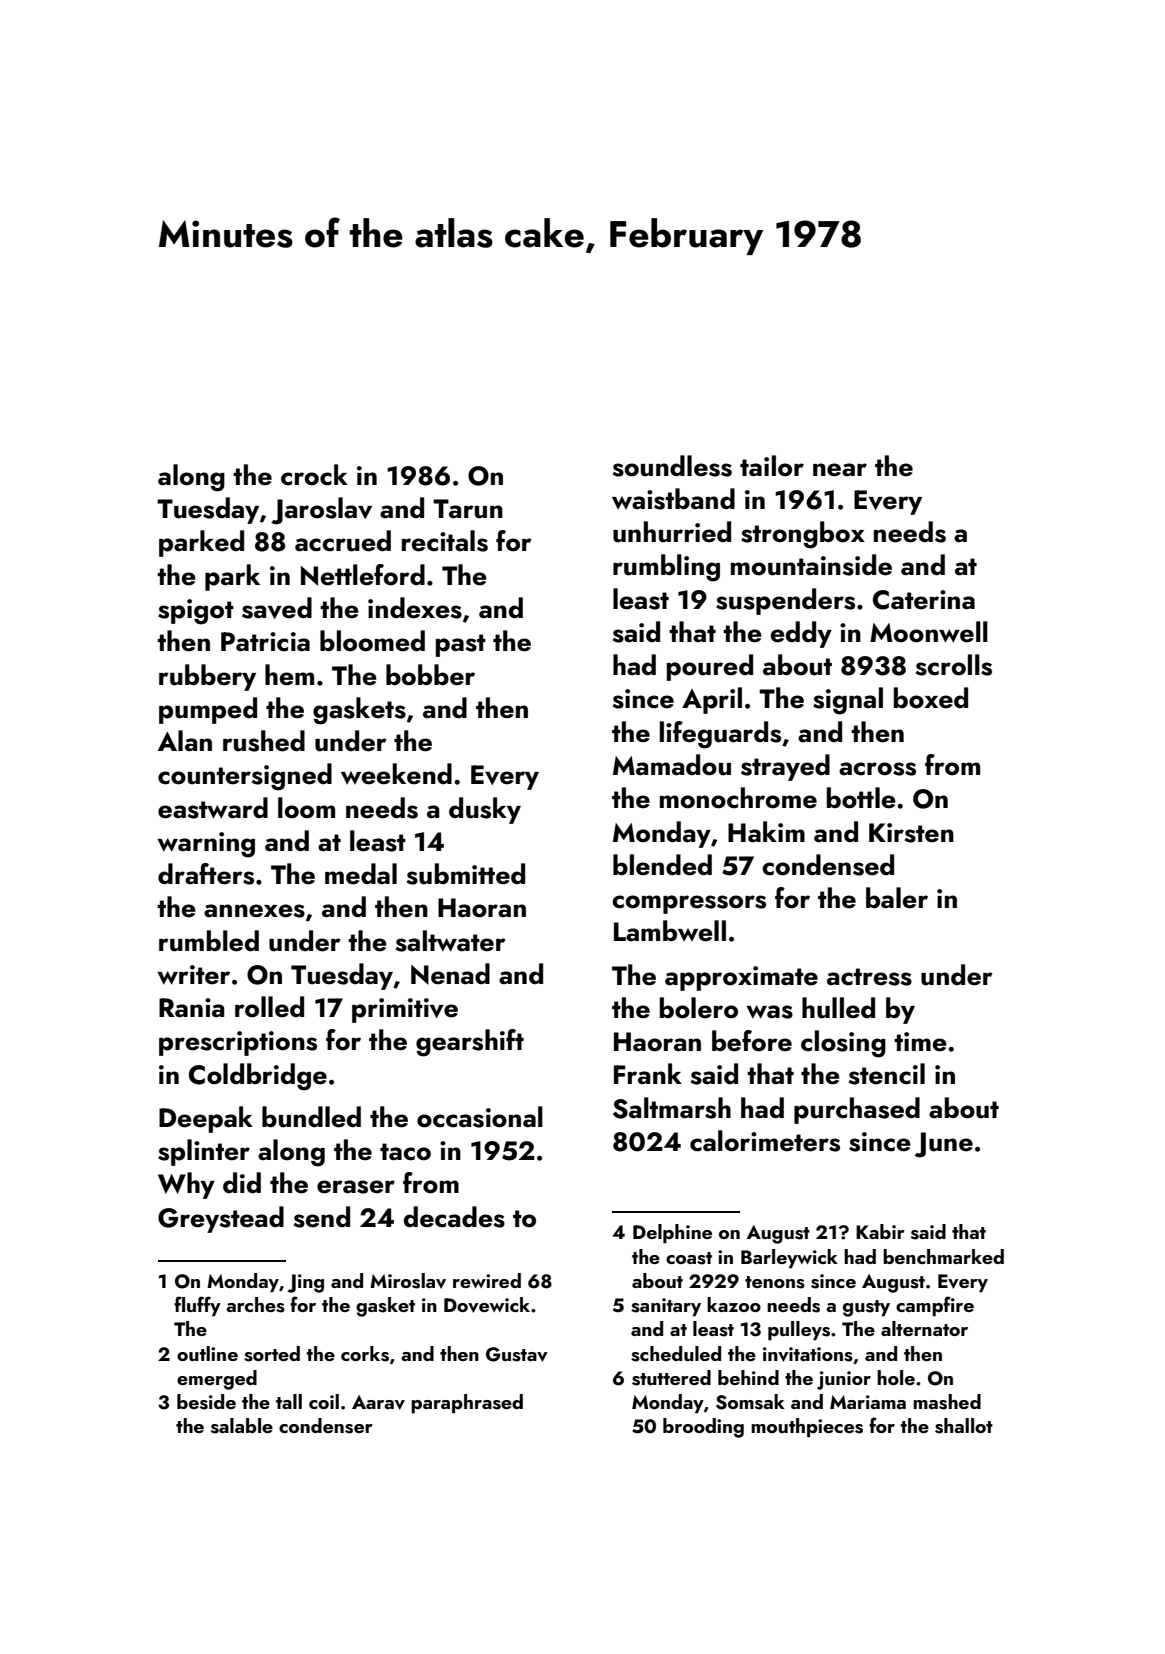 Image resolution: width=1165 pixels, height=1654 pixels. I want to click on soundless, so click(672, 466).
